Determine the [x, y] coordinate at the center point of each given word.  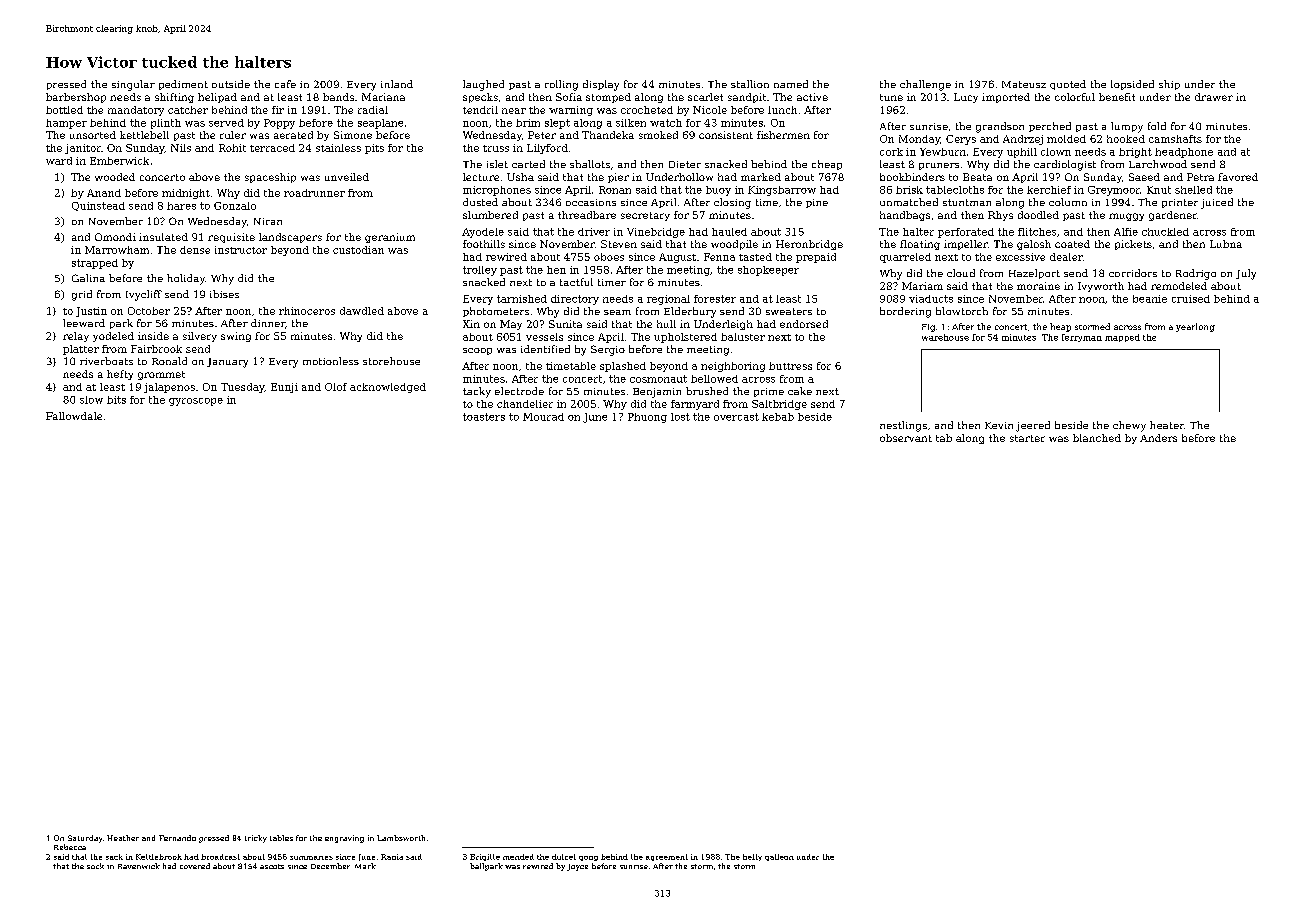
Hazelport [1034, 274]
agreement [667, 857]
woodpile [734, 245]
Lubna [1226, 244]
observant [906, 438]
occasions [591, 202]
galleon [779, 857]
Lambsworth [401, 838]
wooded [115, 177]
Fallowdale [74, 416]
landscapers [290, 238]
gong [588, 858]
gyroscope [196, 402]
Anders [1158, 438]
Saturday [85, 839]
